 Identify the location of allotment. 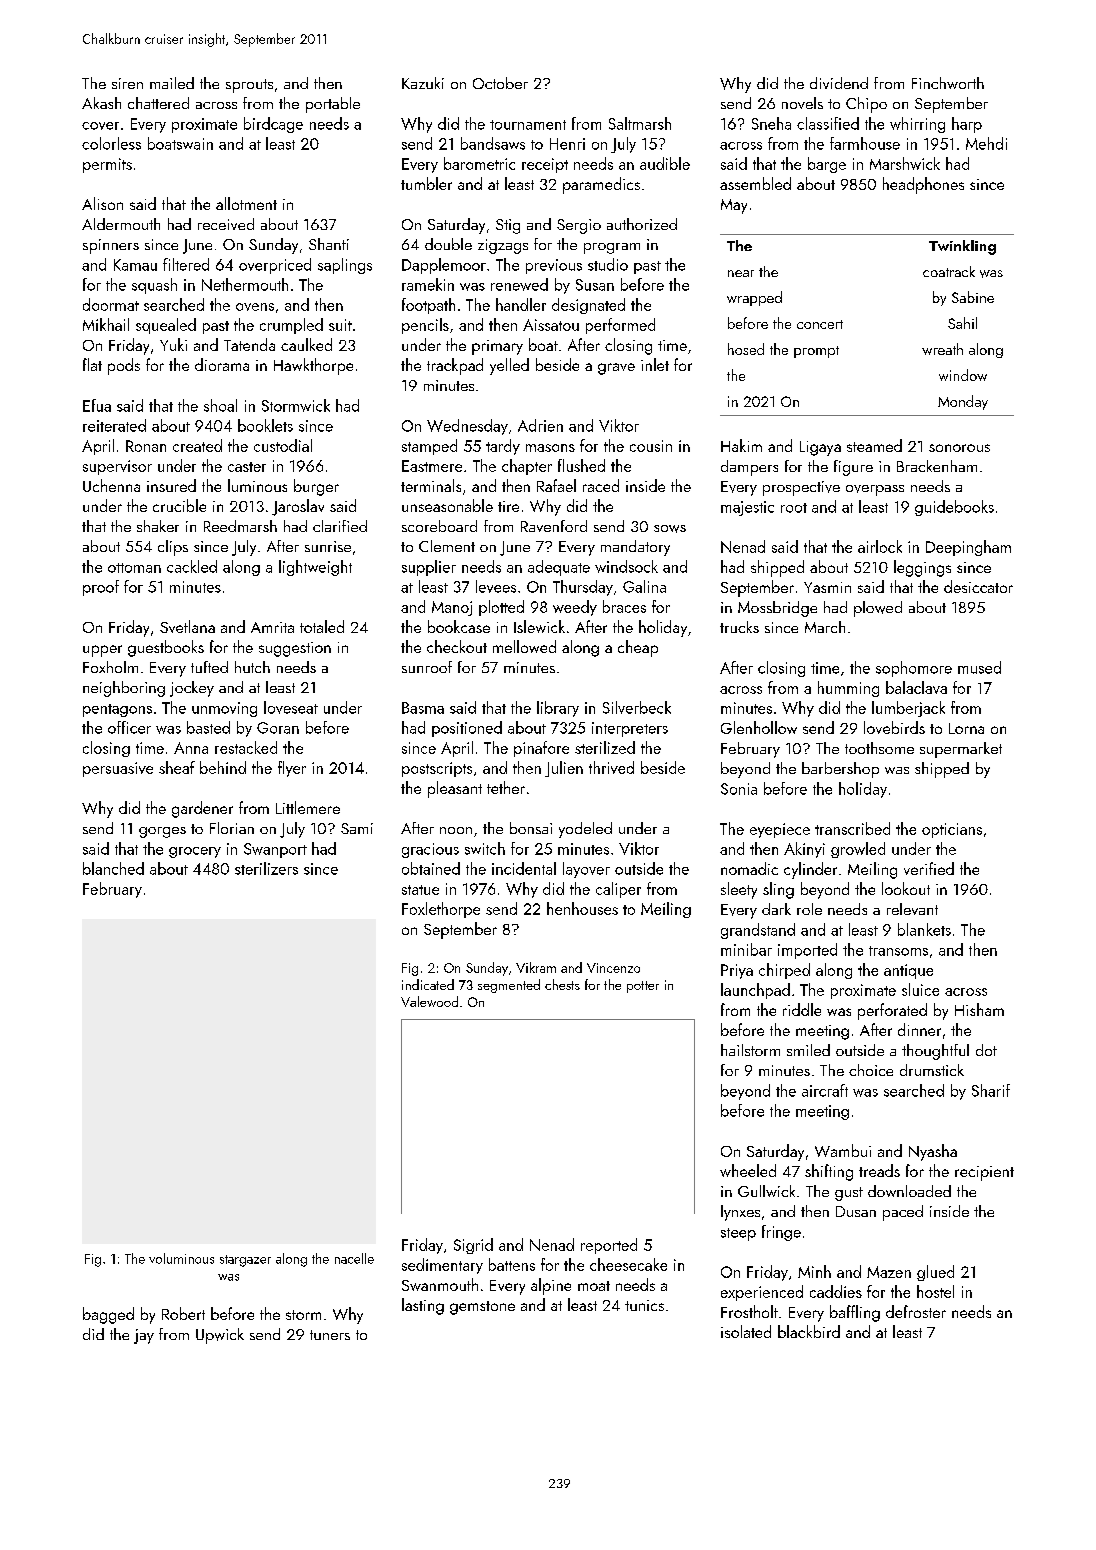
(246, 203).
